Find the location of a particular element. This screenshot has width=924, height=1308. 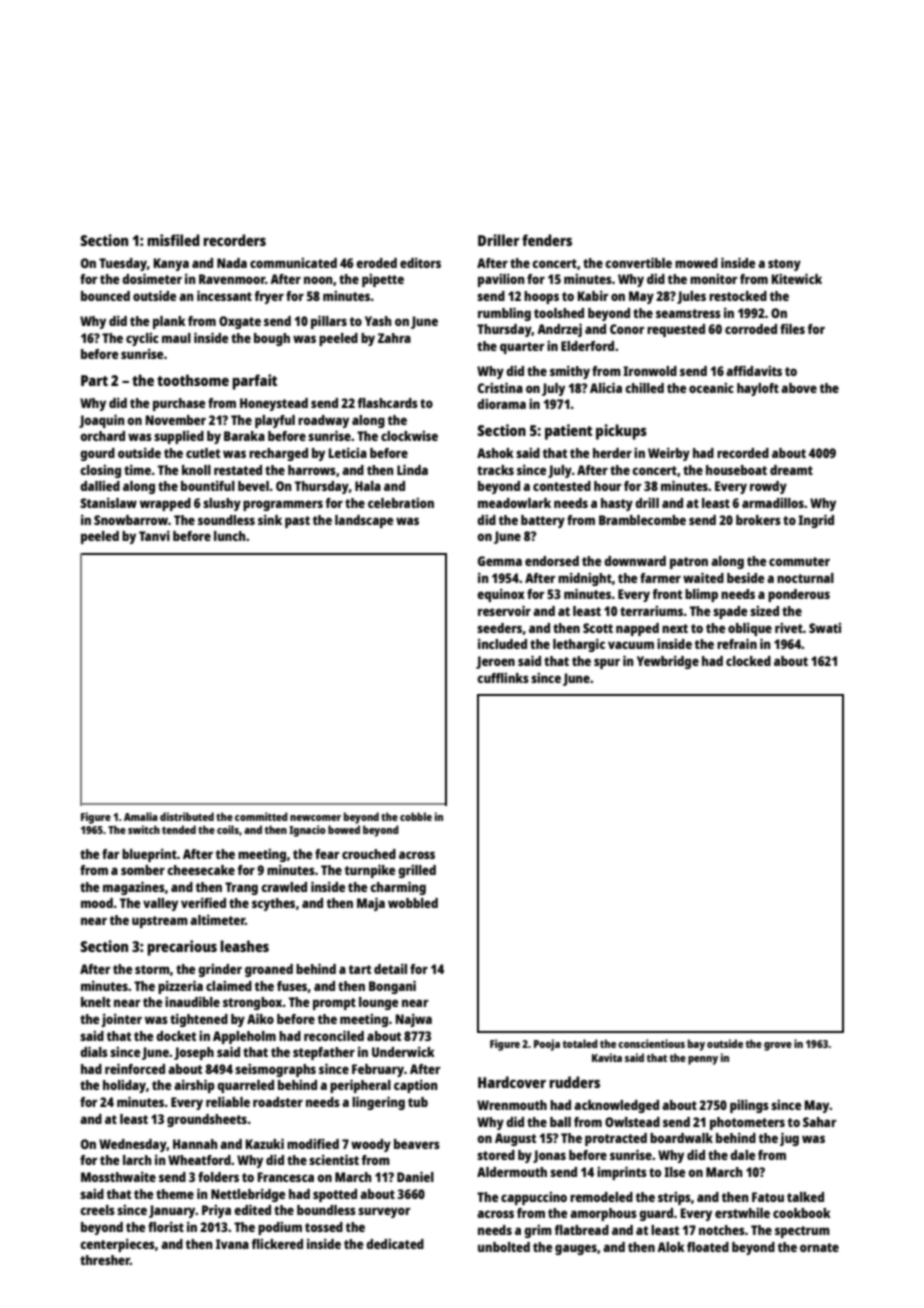

jointer is located at coordinates (121, 1020).
